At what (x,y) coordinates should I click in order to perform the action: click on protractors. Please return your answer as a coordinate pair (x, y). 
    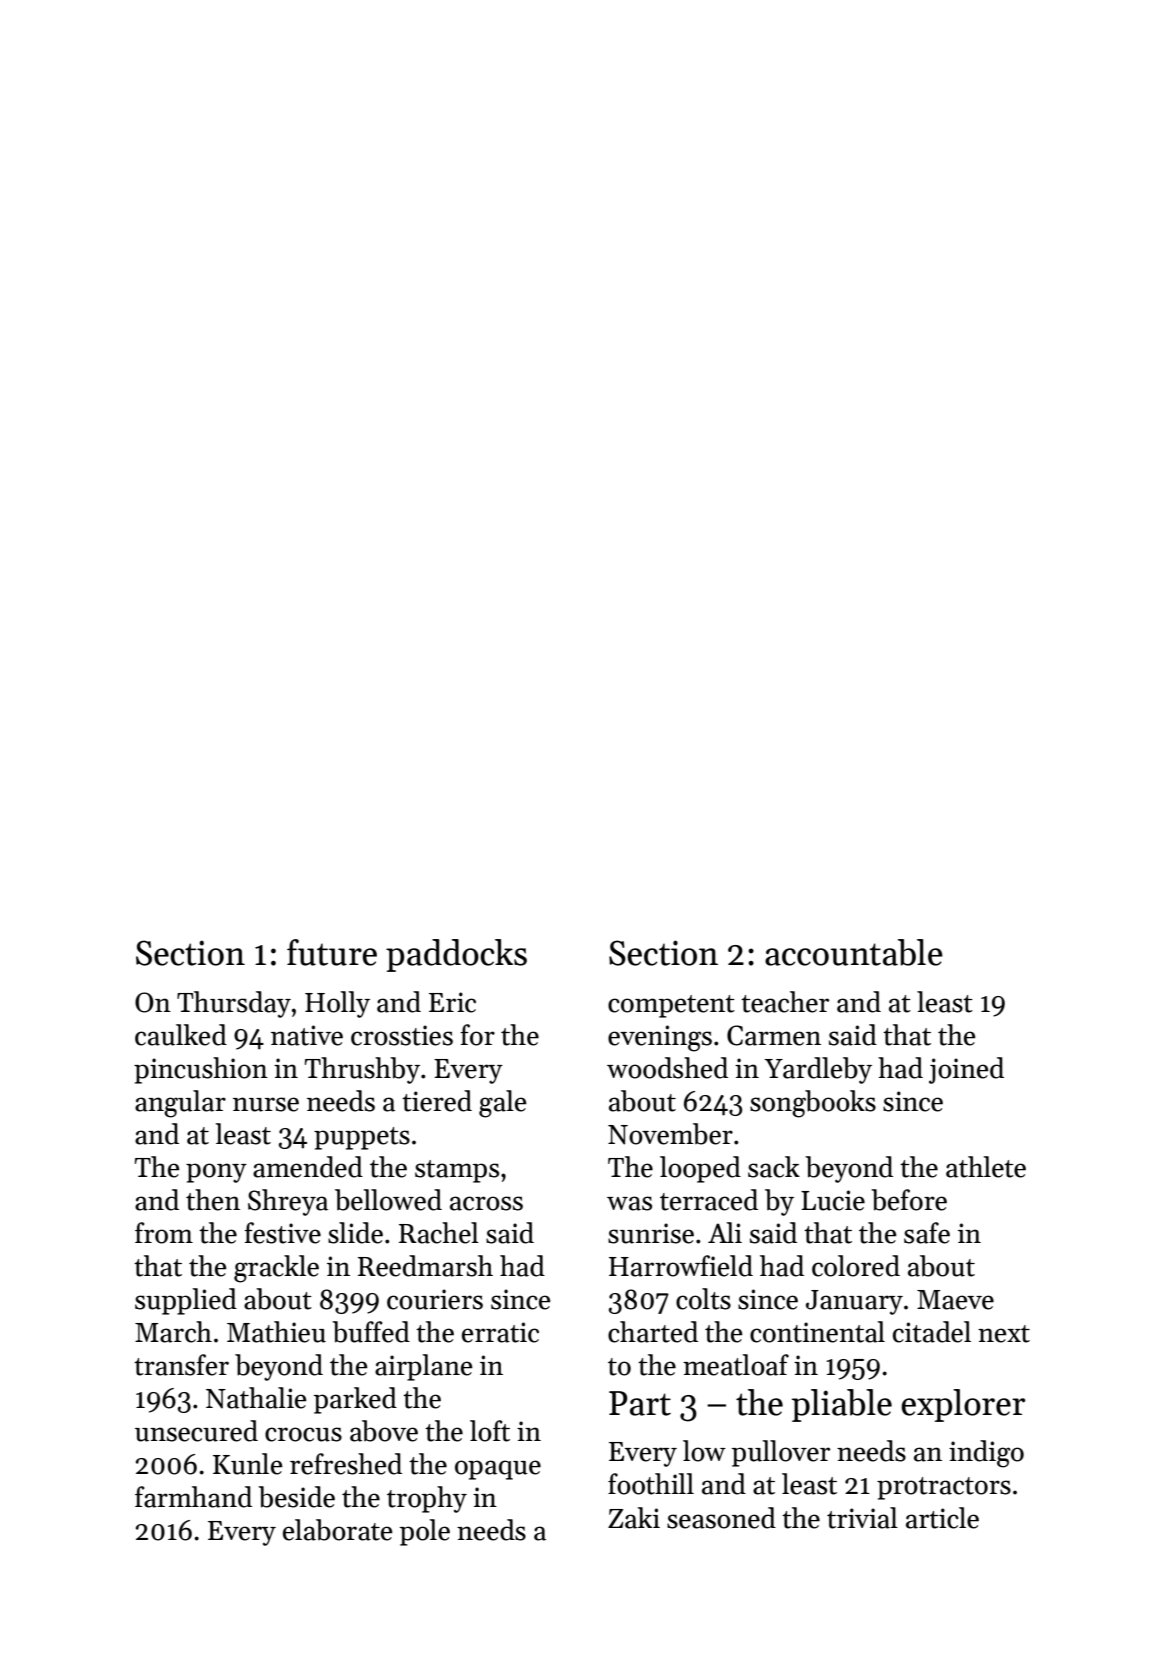
    Looking at the image, I should click on (944, 1488).
